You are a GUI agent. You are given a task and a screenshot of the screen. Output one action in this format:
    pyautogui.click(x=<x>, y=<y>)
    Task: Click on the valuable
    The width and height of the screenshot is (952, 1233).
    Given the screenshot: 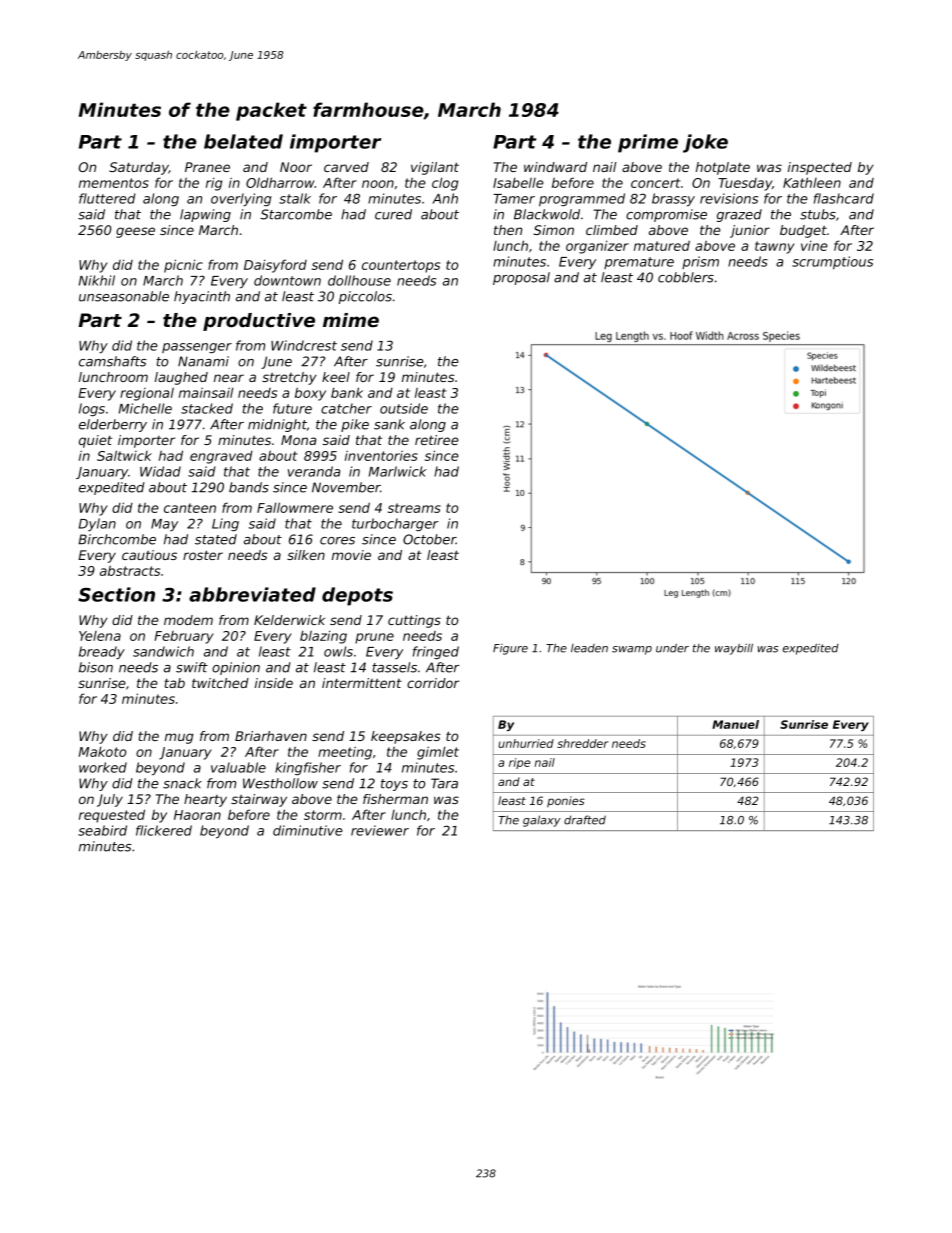 What is the action you would take?
    pyautogui.click(x=238, y=767)
